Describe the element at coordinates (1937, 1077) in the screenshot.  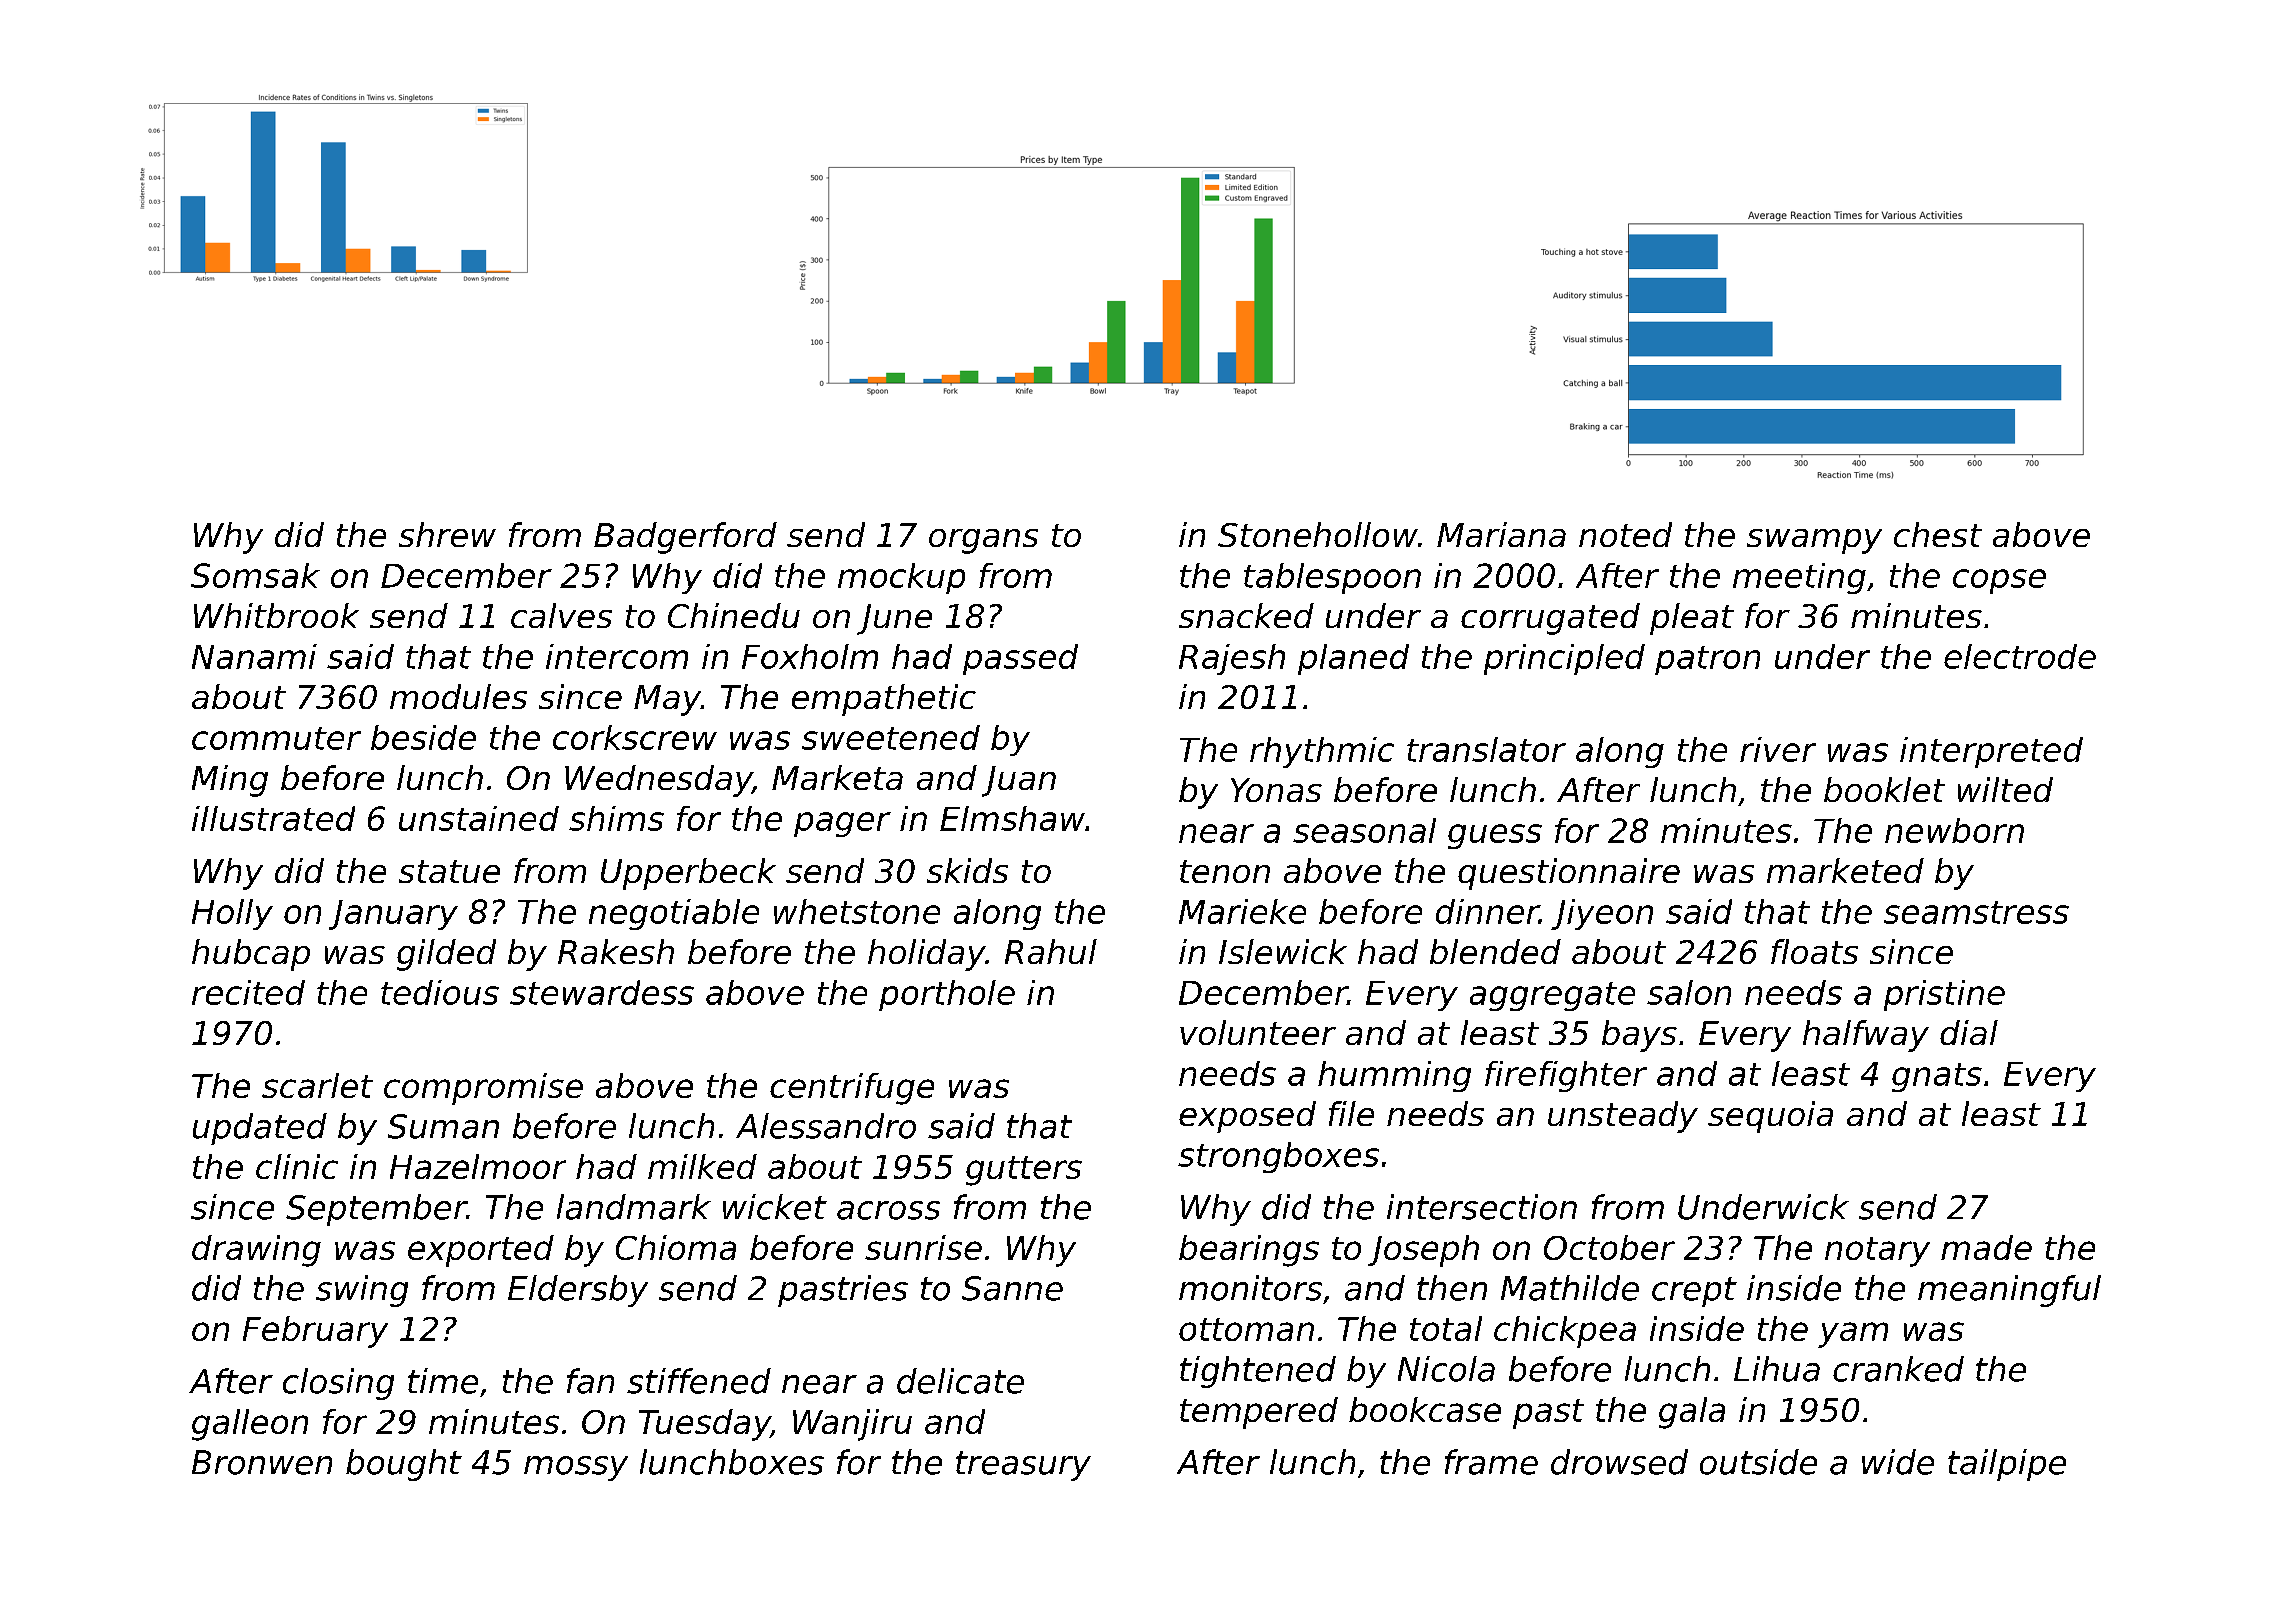
I see `gnats` at that location.
